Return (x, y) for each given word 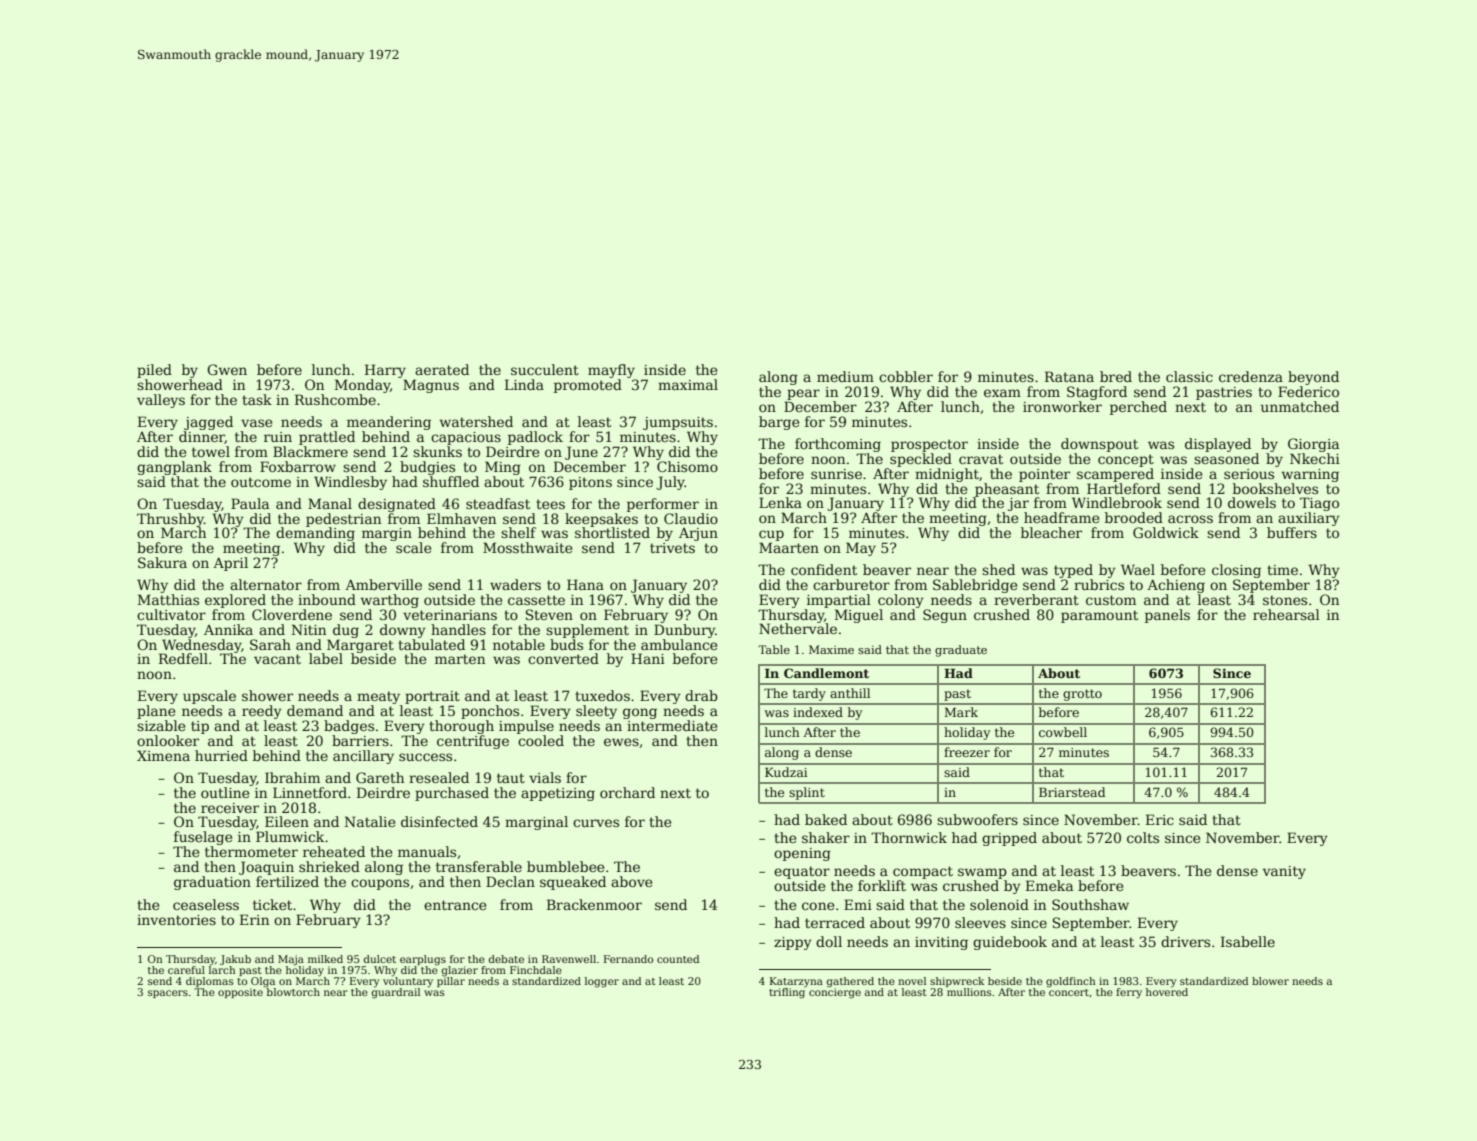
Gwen (227, 369)
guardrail (396, 993)
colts (1143, 837)
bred (1116, 376)
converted (563, 658)
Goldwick (1166, 532)
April (230, 564)
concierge (835, 993)
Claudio (691, 518)
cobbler (906, 376)
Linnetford (310, 792)
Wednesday (202, 646)
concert (1069, 992)
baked (826, 819)
